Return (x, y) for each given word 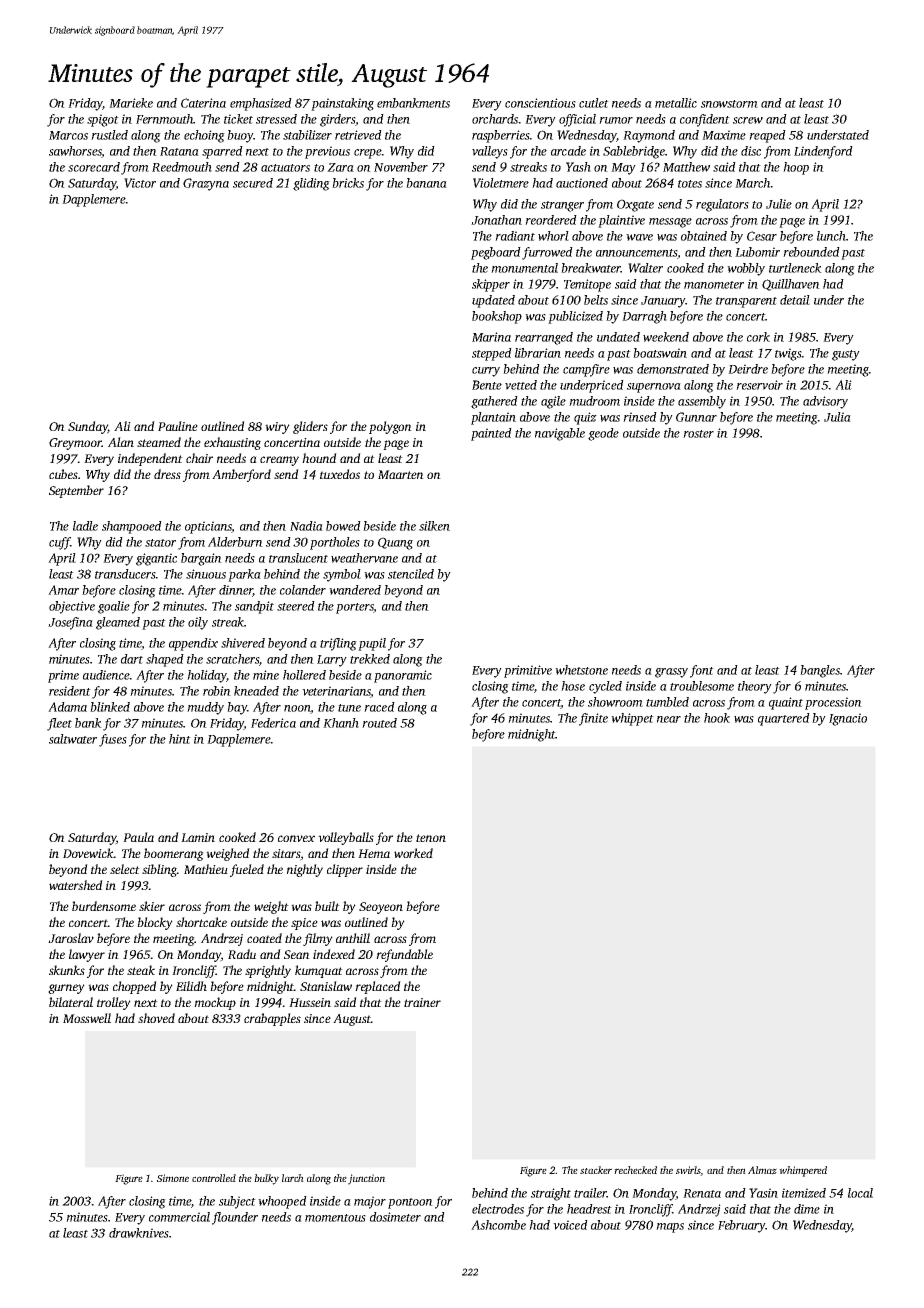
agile (553, 402)
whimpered (803, 1171)
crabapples (272, 1019)
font (702, 671)
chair (199, 458)
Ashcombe (498, 1225)
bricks (348, 183)
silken (434, 526)
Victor (140, 183)
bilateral (71, 1002)
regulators (722, 205)
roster (698, 434)
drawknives (139, 1233)
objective (72, 607)
